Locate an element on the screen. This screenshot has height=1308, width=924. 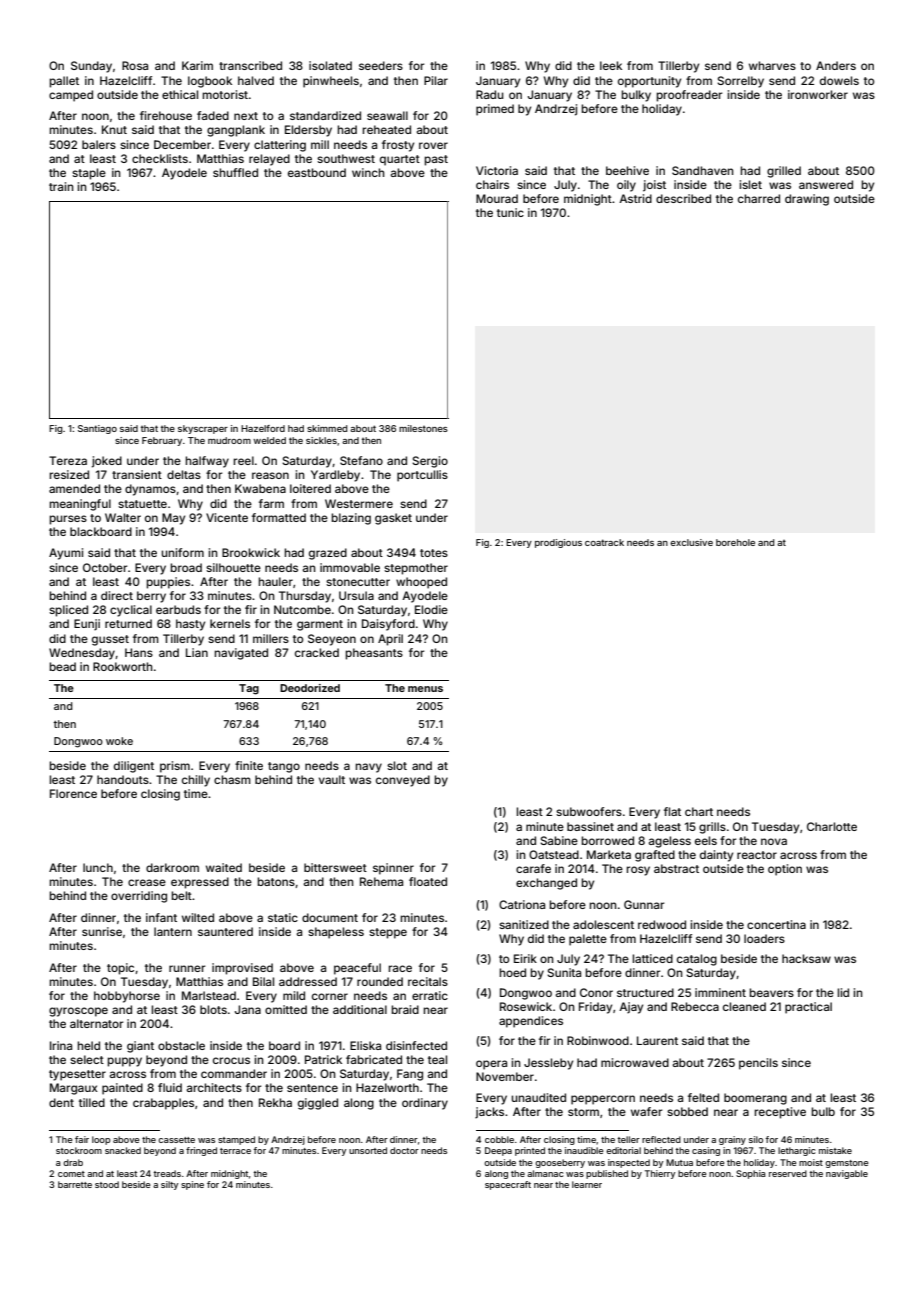
Sunday is located at coordinates (91, 67).
